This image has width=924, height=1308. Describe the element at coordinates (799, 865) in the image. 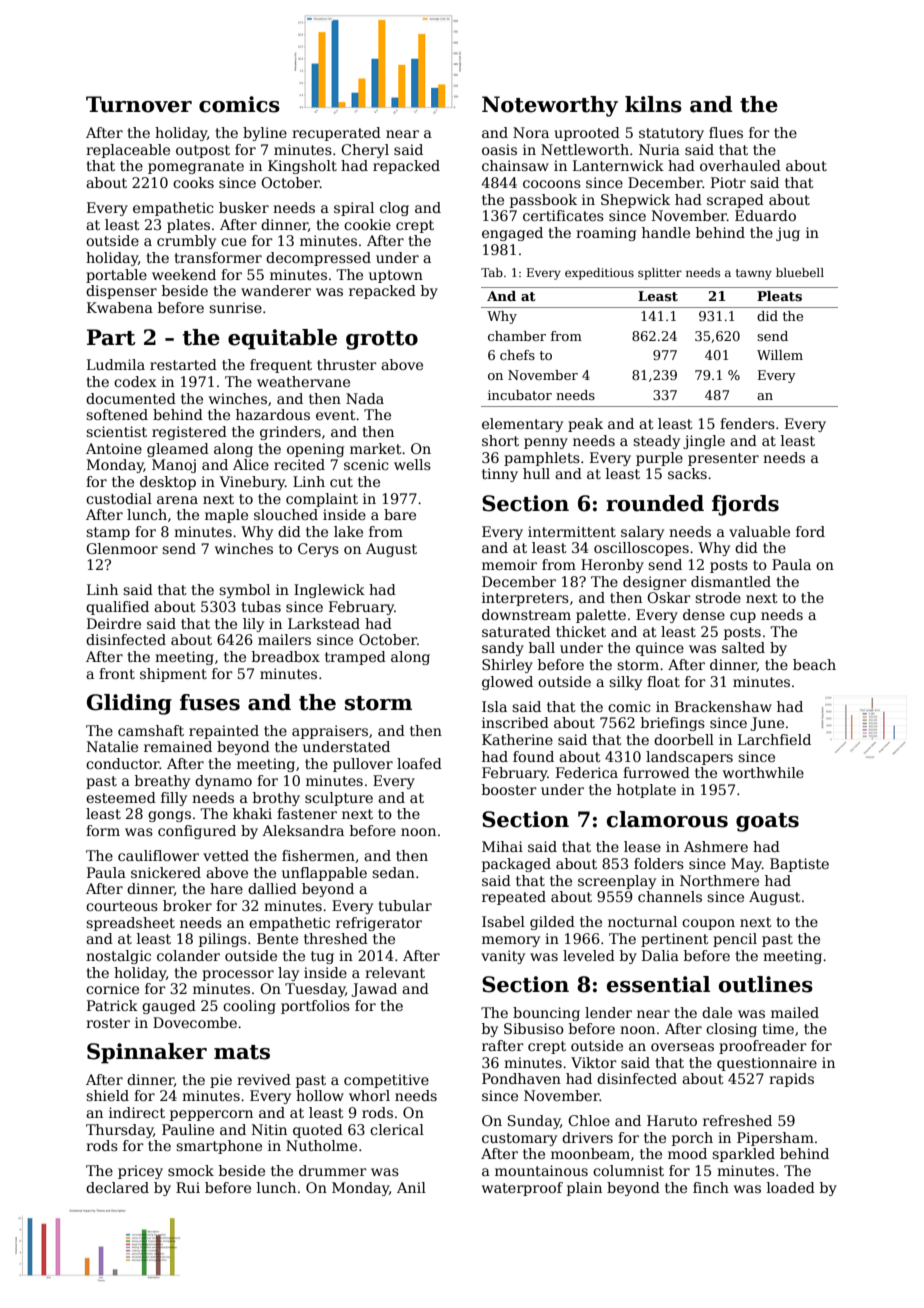

I see `Baptiste` at that location.
